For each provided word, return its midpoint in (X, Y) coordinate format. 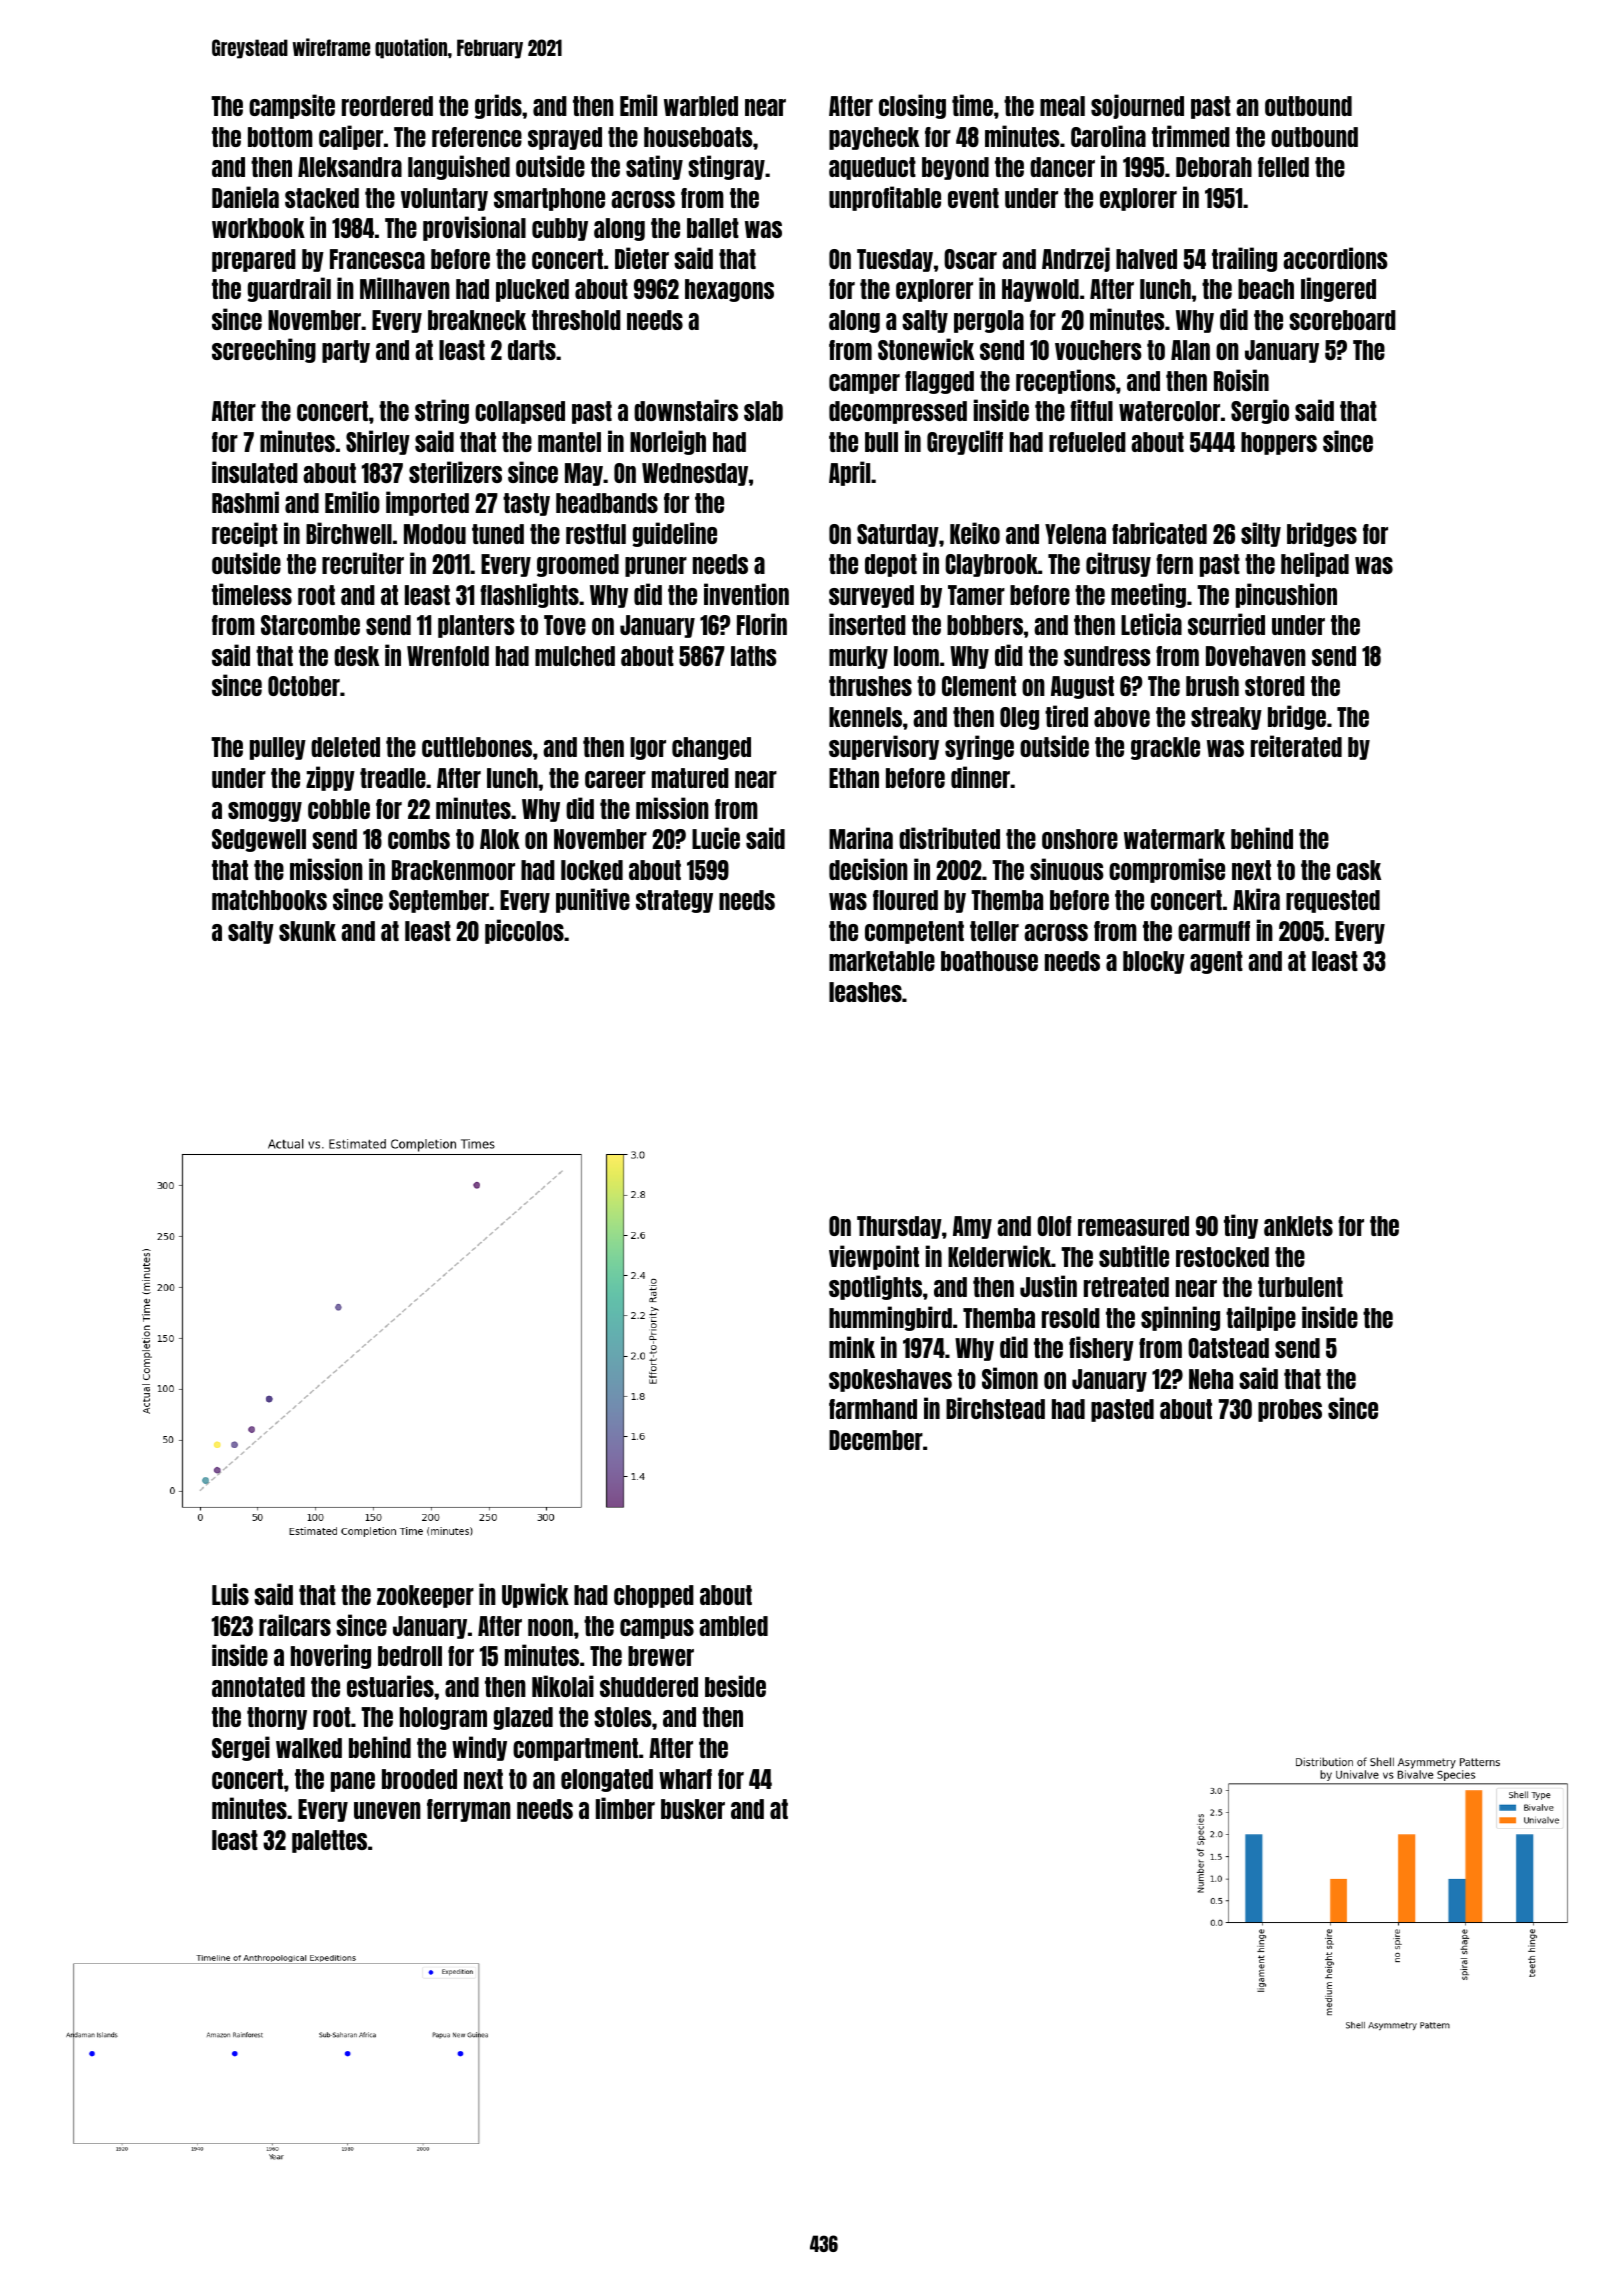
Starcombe (310, 625)
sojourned (1137, 106)
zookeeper (425, 1596)
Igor (648, 748)
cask (1359, 870)
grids (498, 106)
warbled (701, 106)
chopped (654, 1596)
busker (693, 1809)
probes (1290, 1410)
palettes (329, 1841)
